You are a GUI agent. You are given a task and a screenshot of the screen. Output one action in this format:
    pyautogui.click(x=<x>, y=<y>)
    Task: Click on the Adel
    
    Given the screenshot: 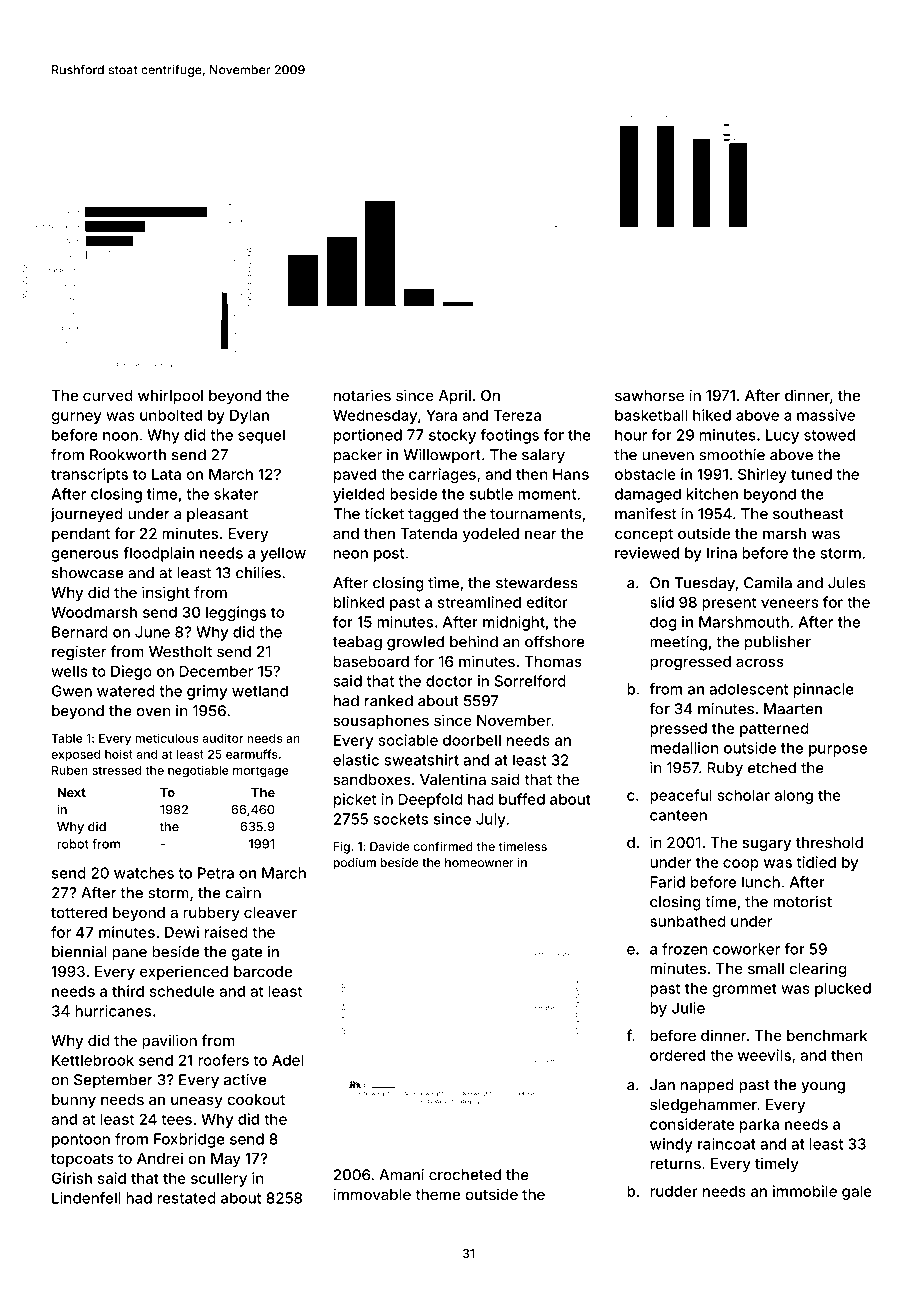 What is the action you would take?
    pyautogui.click(x=287, y=1060)
